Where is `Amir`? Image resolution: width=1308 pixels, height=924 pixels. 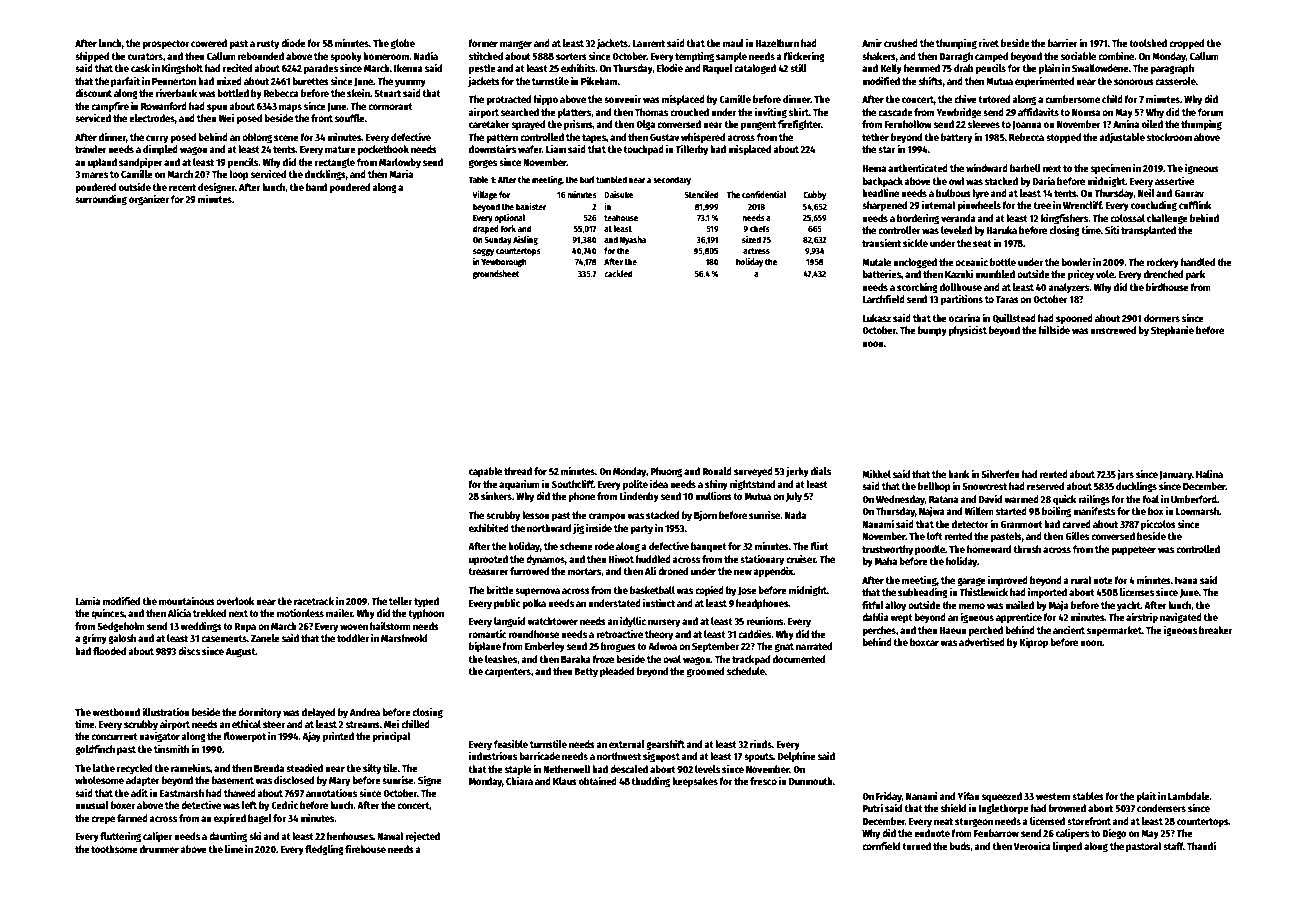 Amir is located at coordinates (872, 43).
